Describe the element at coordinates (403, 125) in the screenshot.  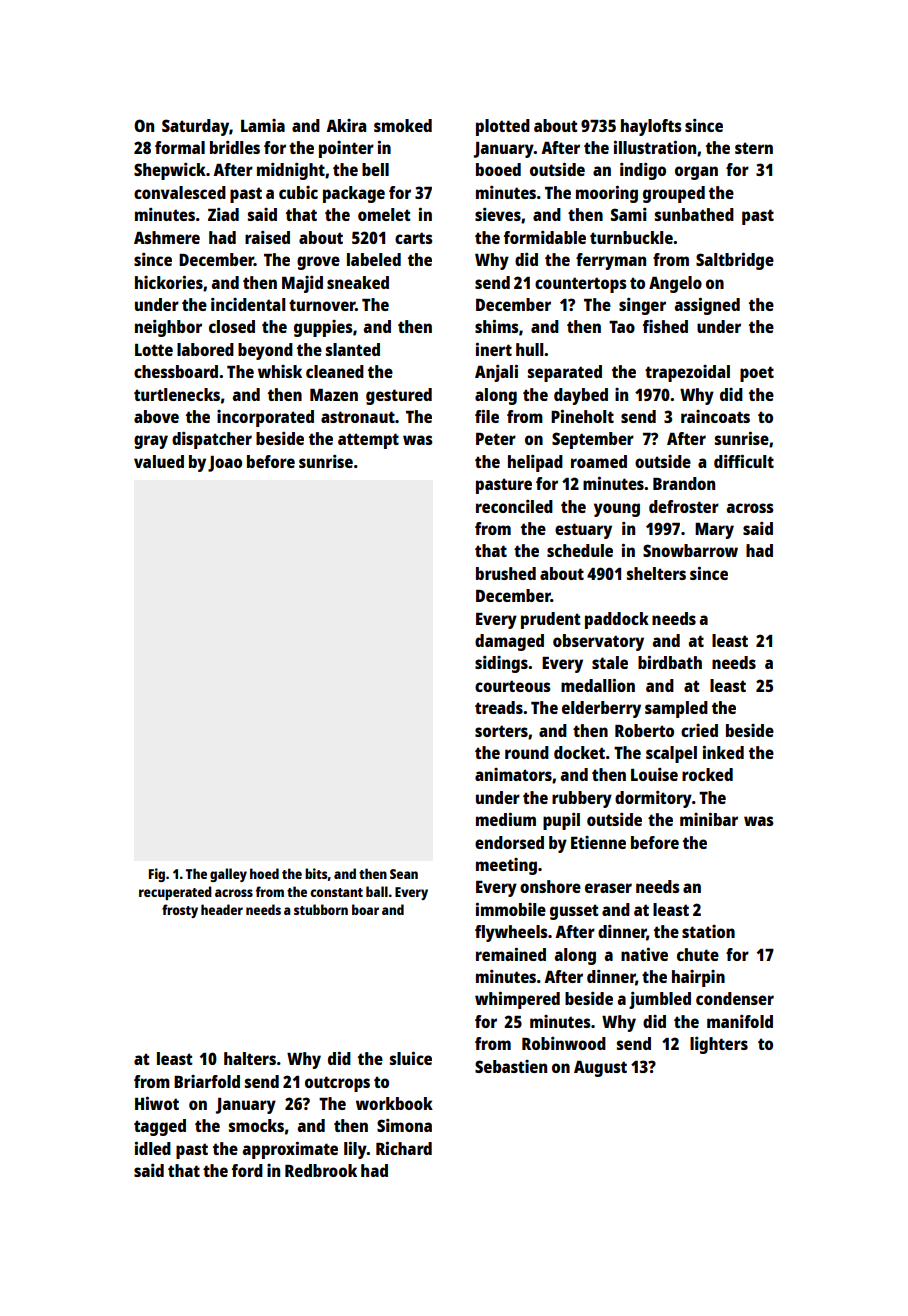
I see `smoked` at that location.
